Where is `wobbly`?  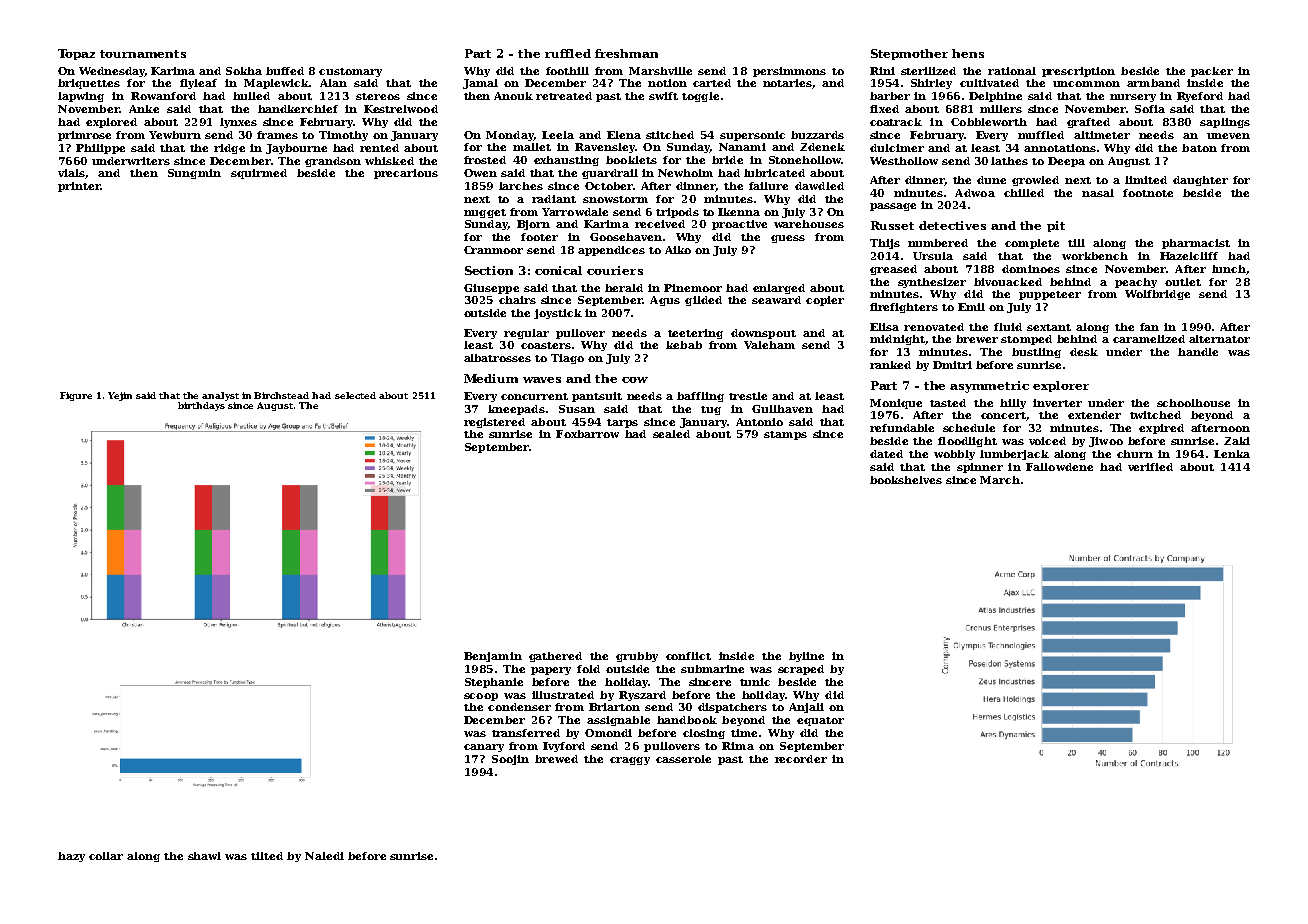 wobbly is located at coordinates (954, 455).
